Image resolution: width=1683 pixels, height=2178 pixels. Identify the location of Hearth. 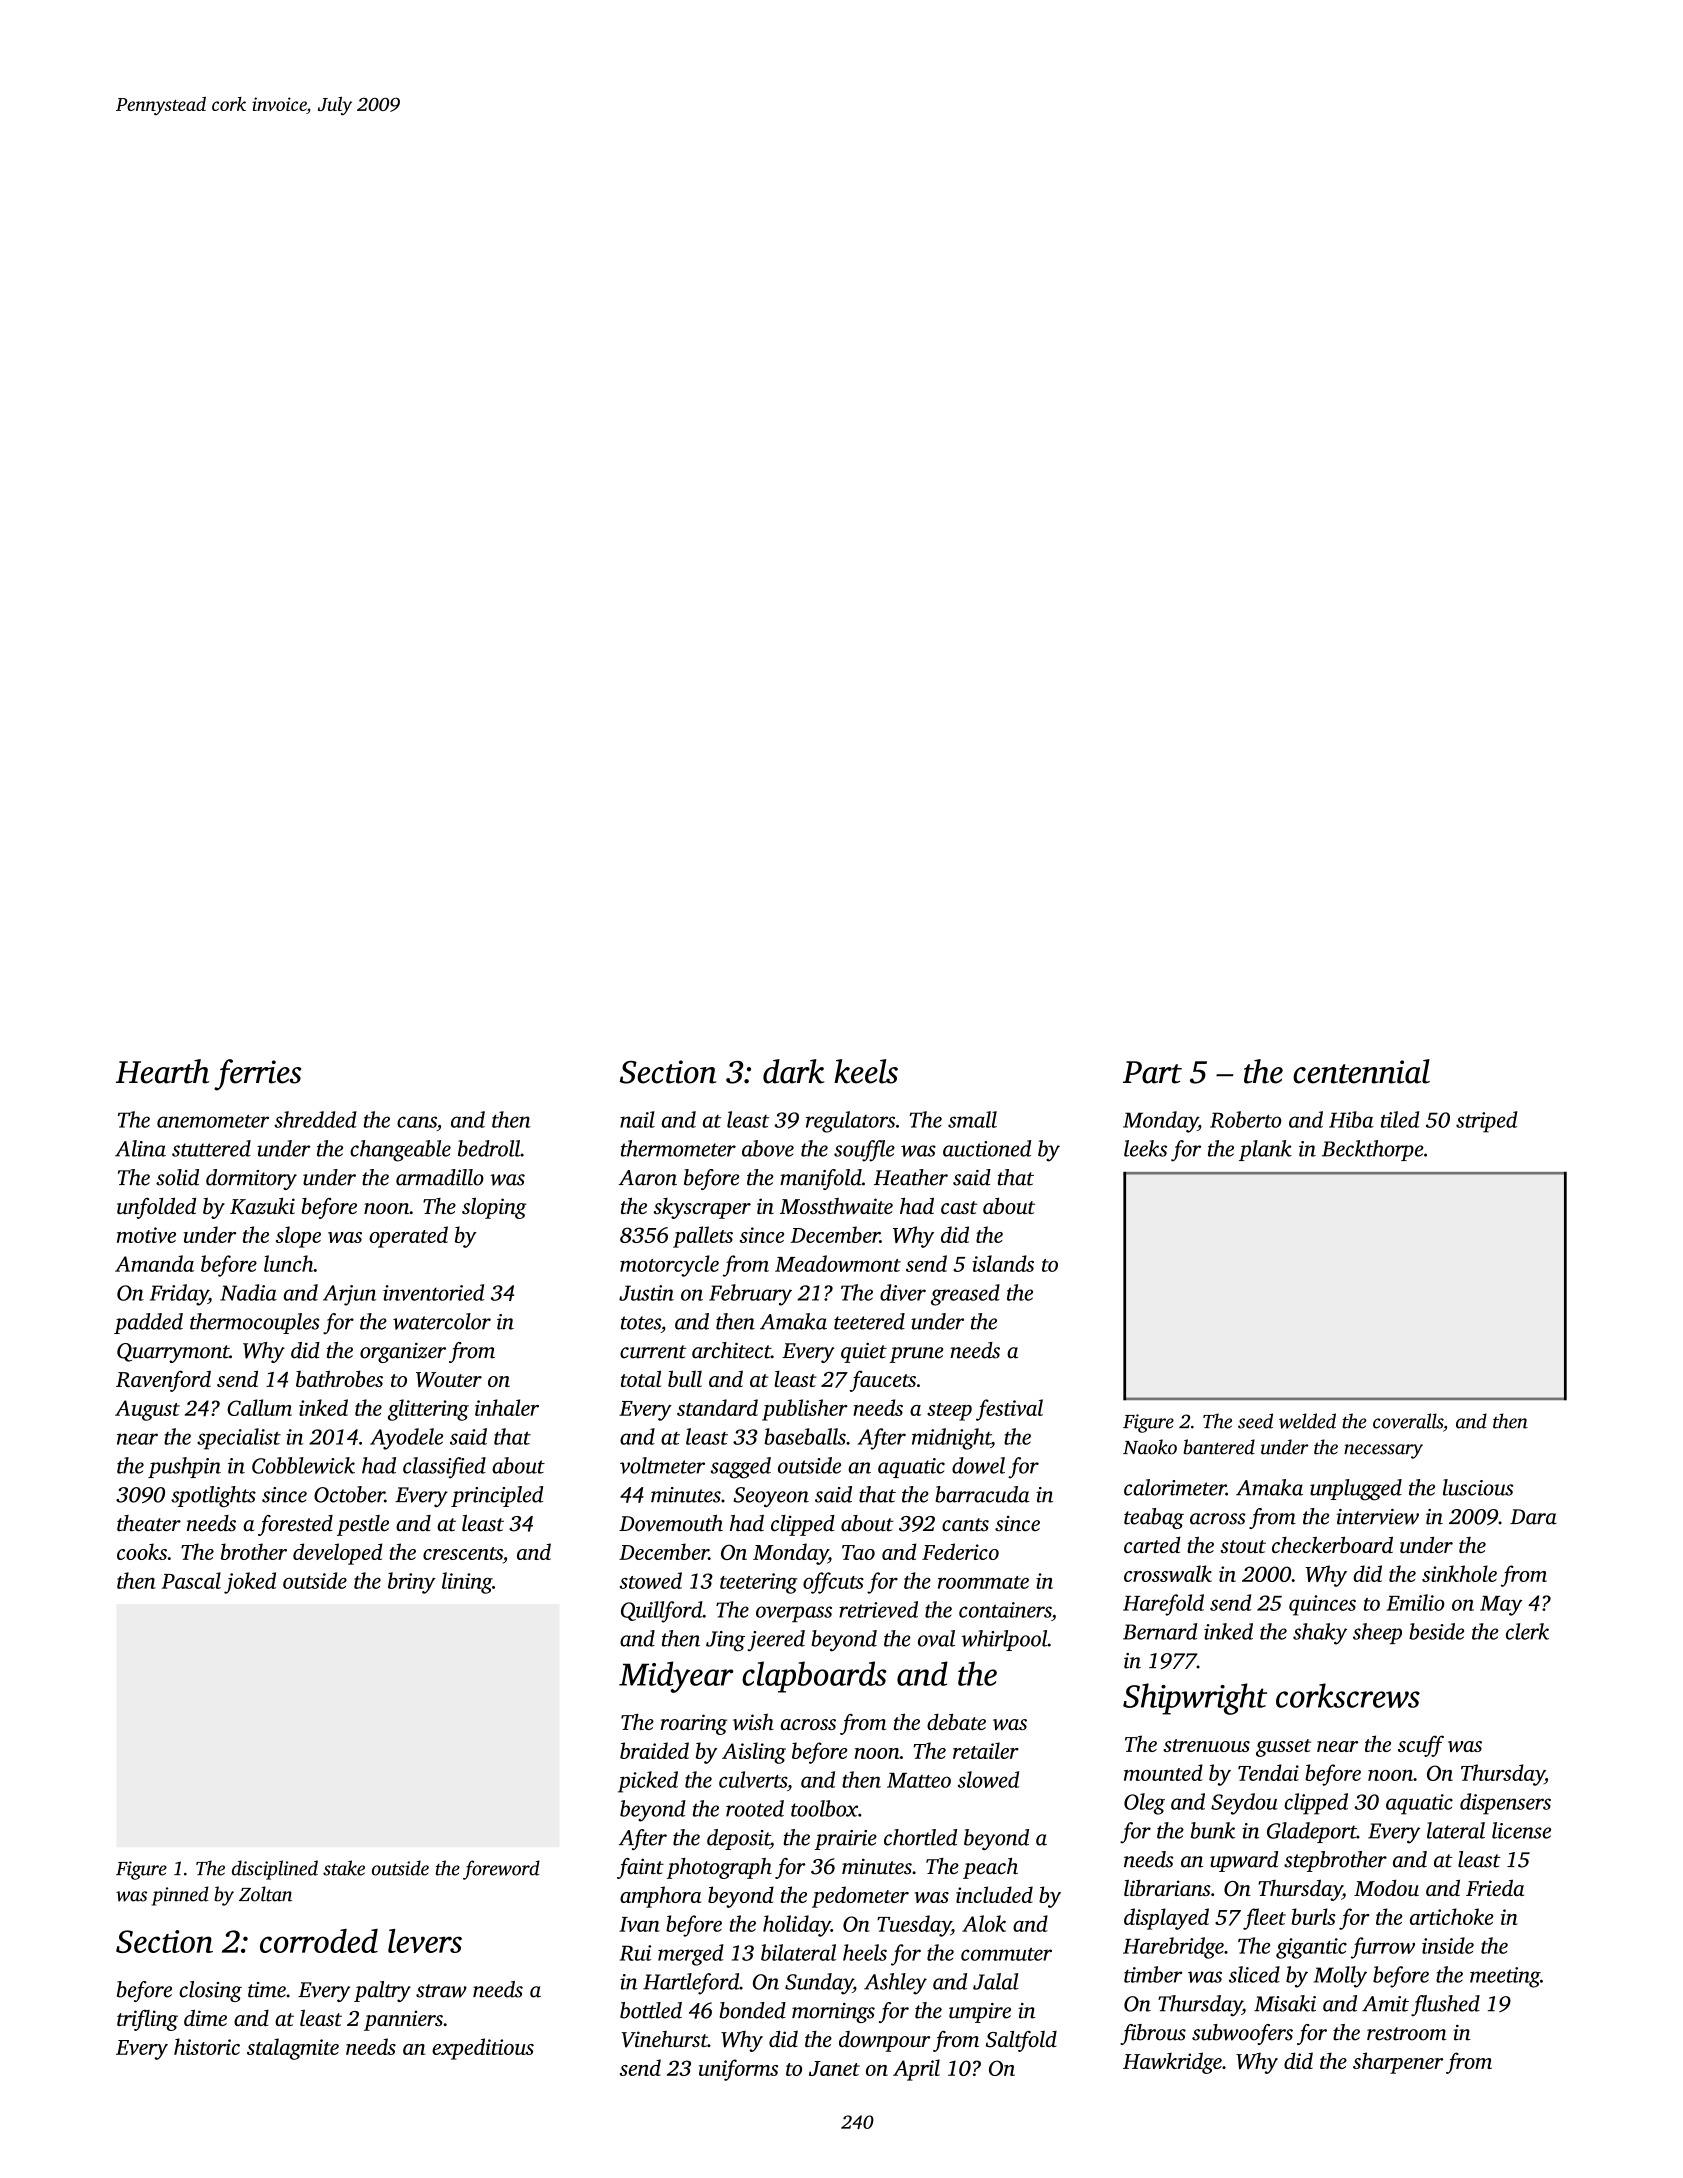
(162, 1071).
